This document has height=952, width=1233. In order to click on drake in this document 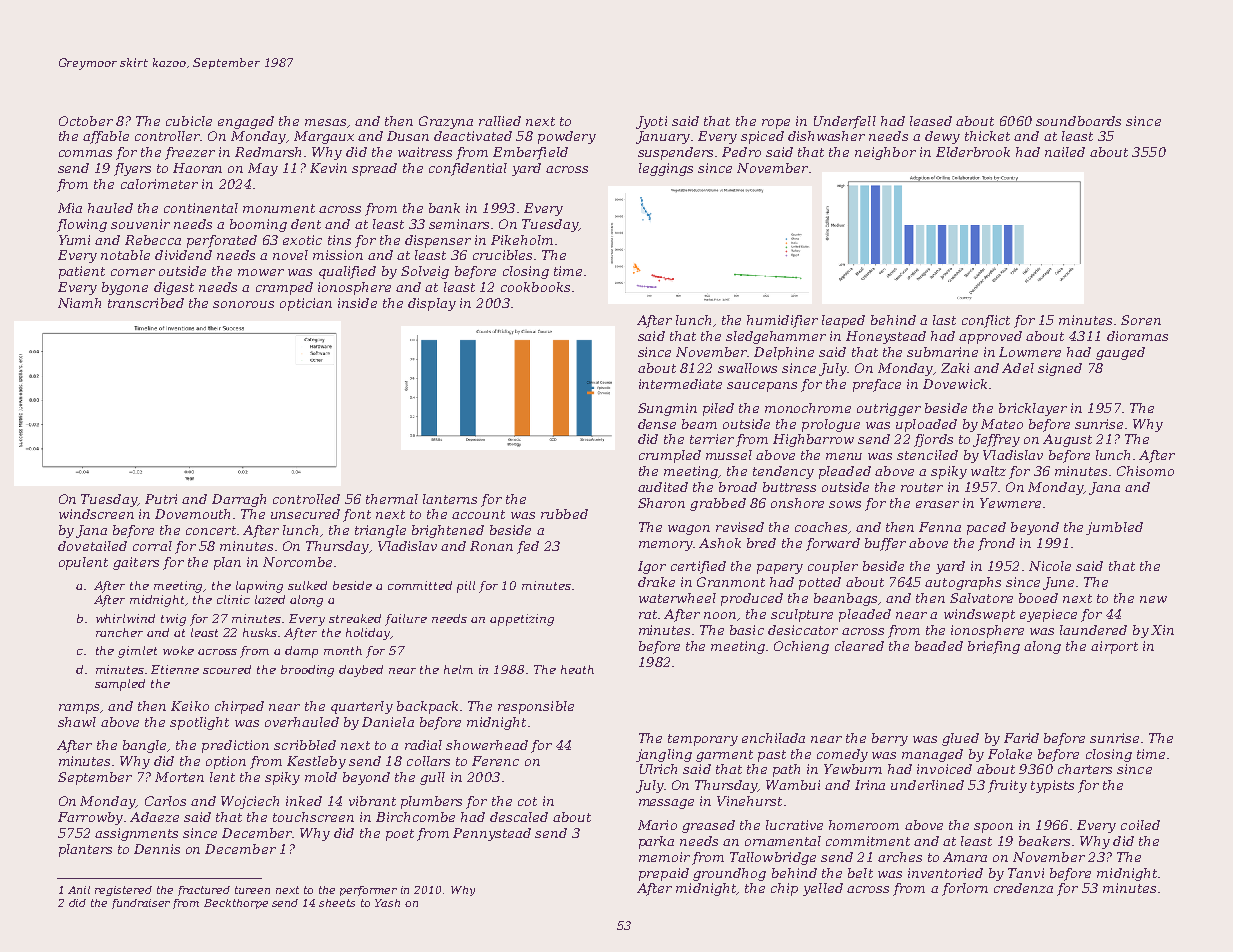, I will do `click(656, 582)`.
